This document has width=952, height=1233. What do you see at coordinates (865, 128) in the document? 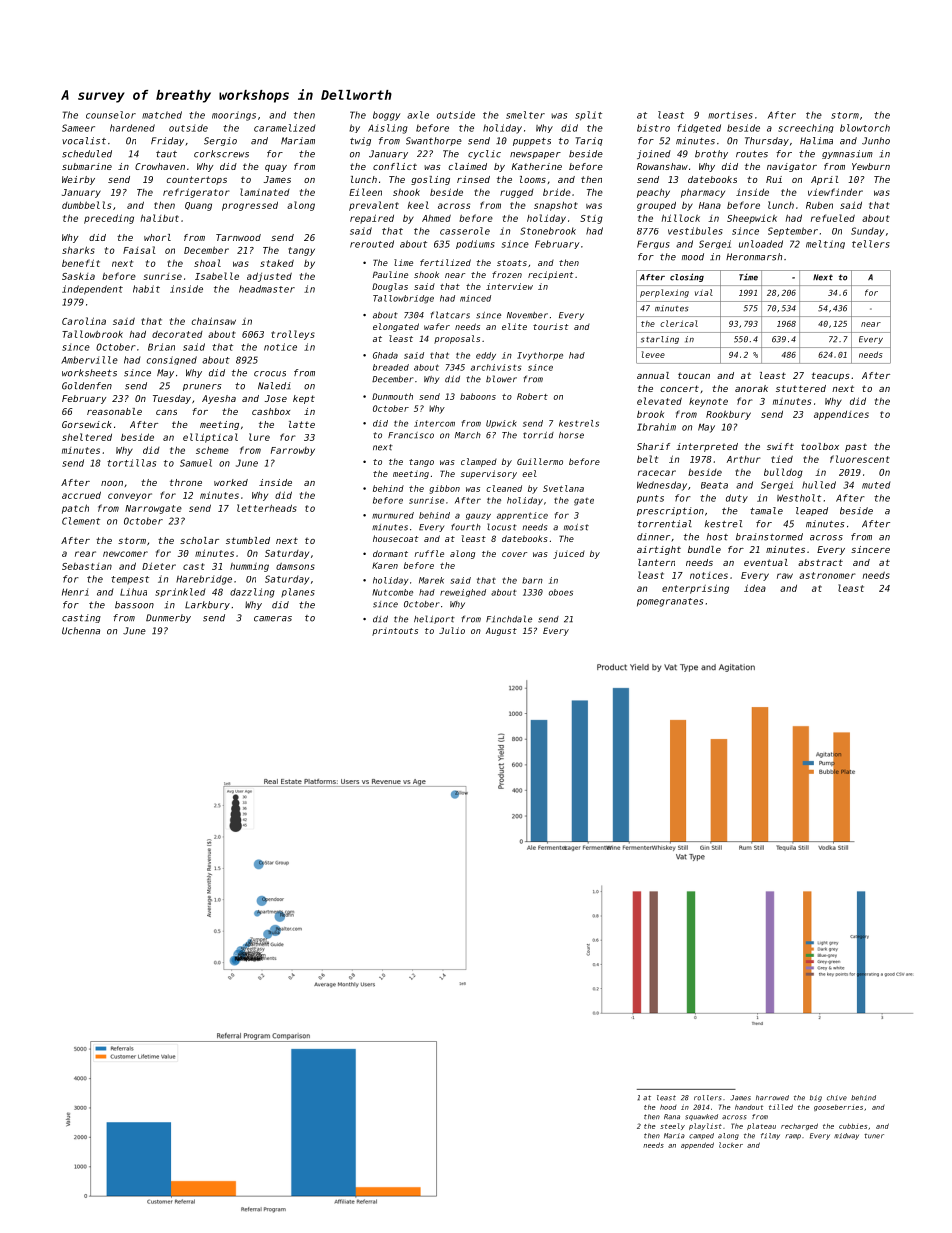
I see `blowtorch` at bounding box center [865, 128].
